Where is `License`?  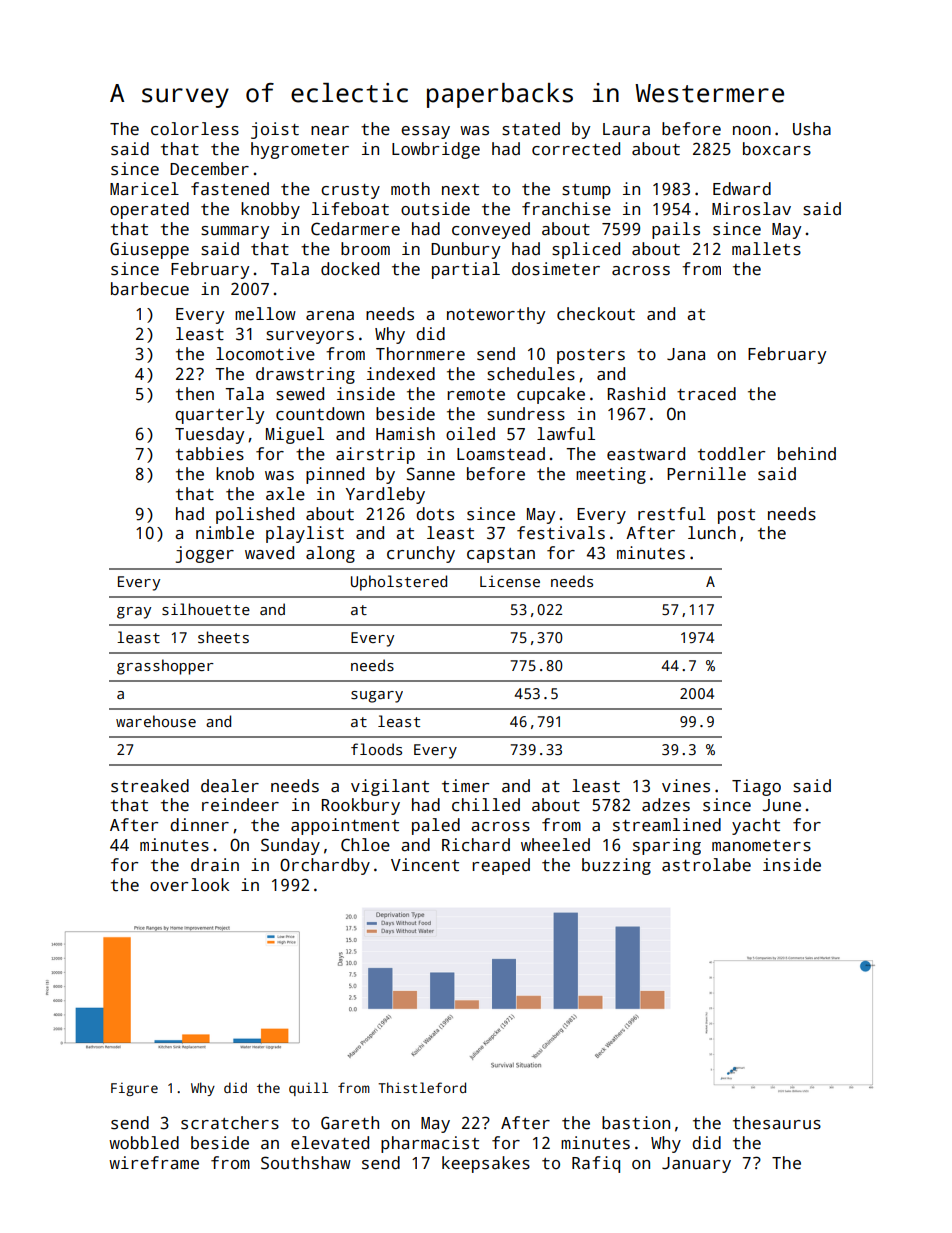
License is located at coordinates (510, 581).
